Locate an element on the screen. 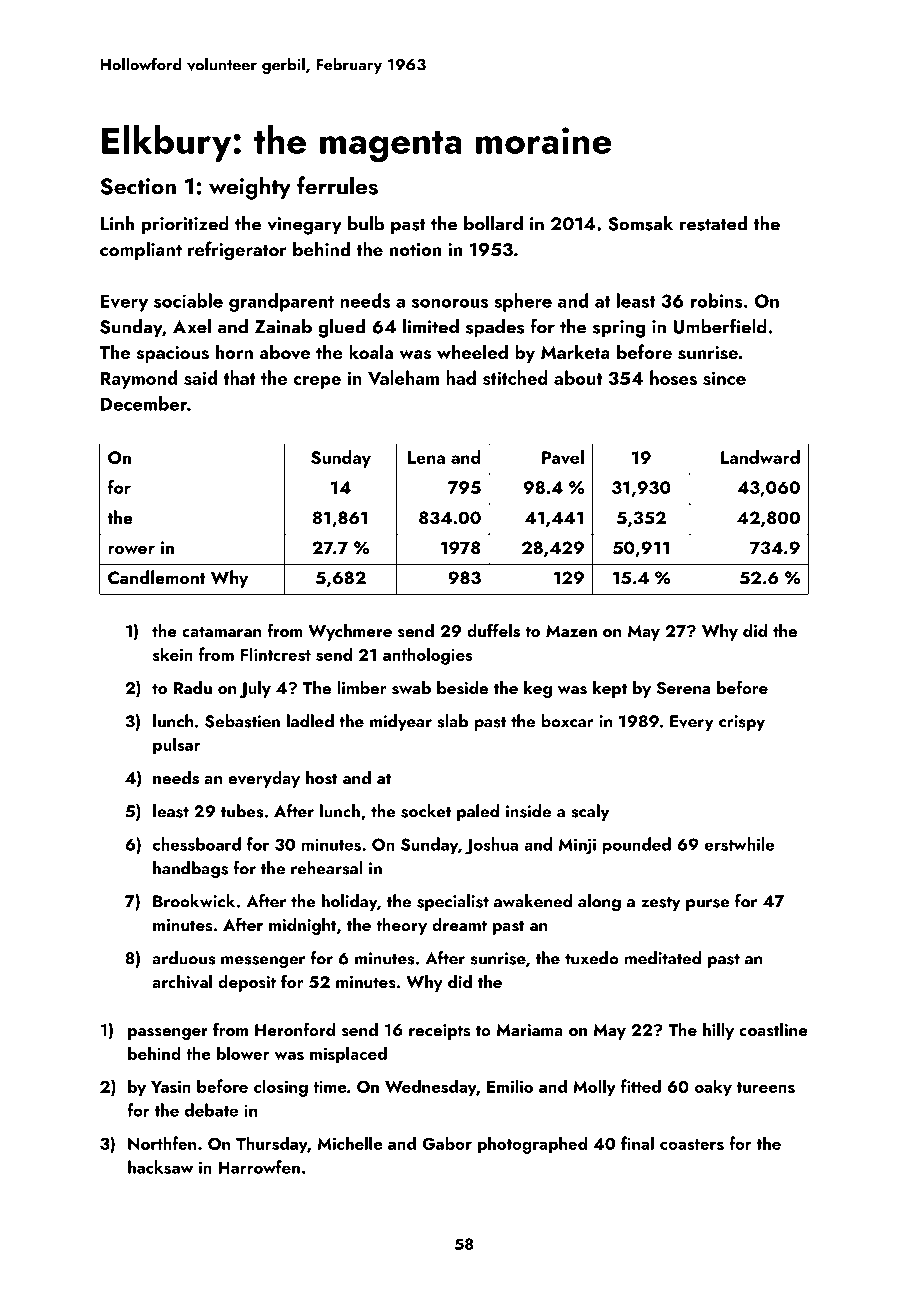 The width and height of the screenshot is (908, 1316). erstwhile is located at coordinates (740, 844).
